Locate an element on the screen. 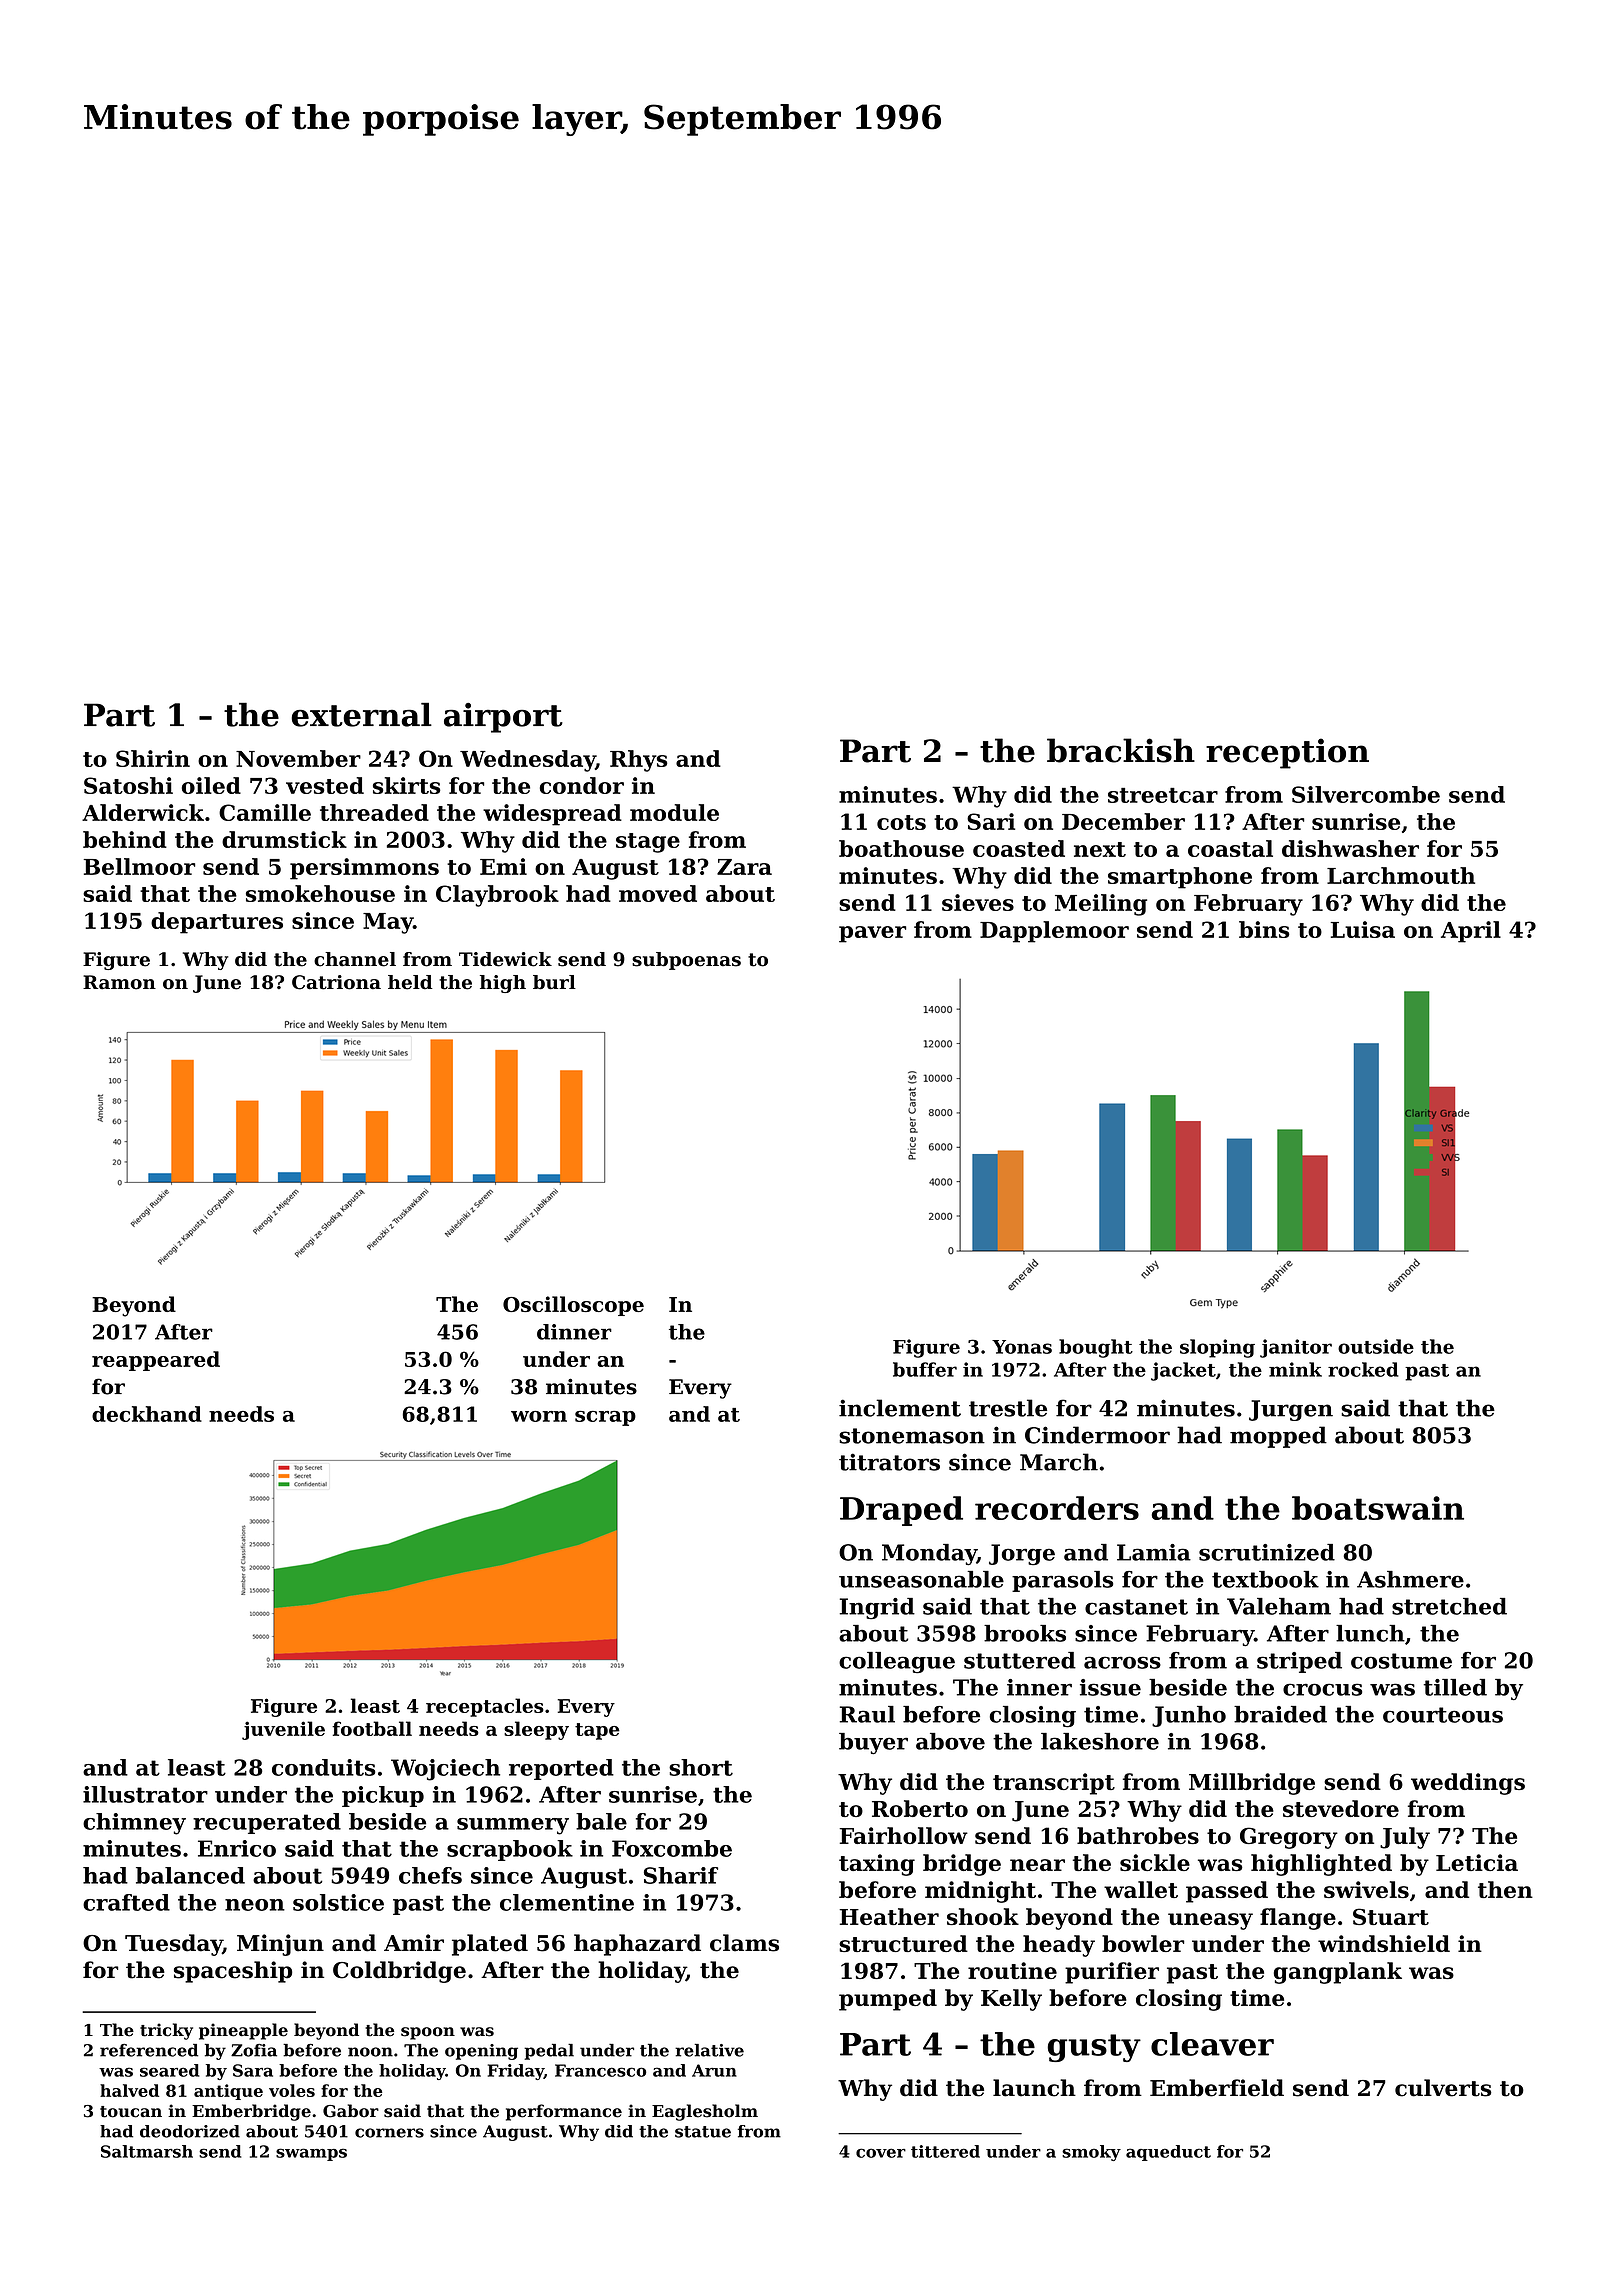 This screenshot has width=1620, height=2292. swamps is located at coordinates (311, 2154).
